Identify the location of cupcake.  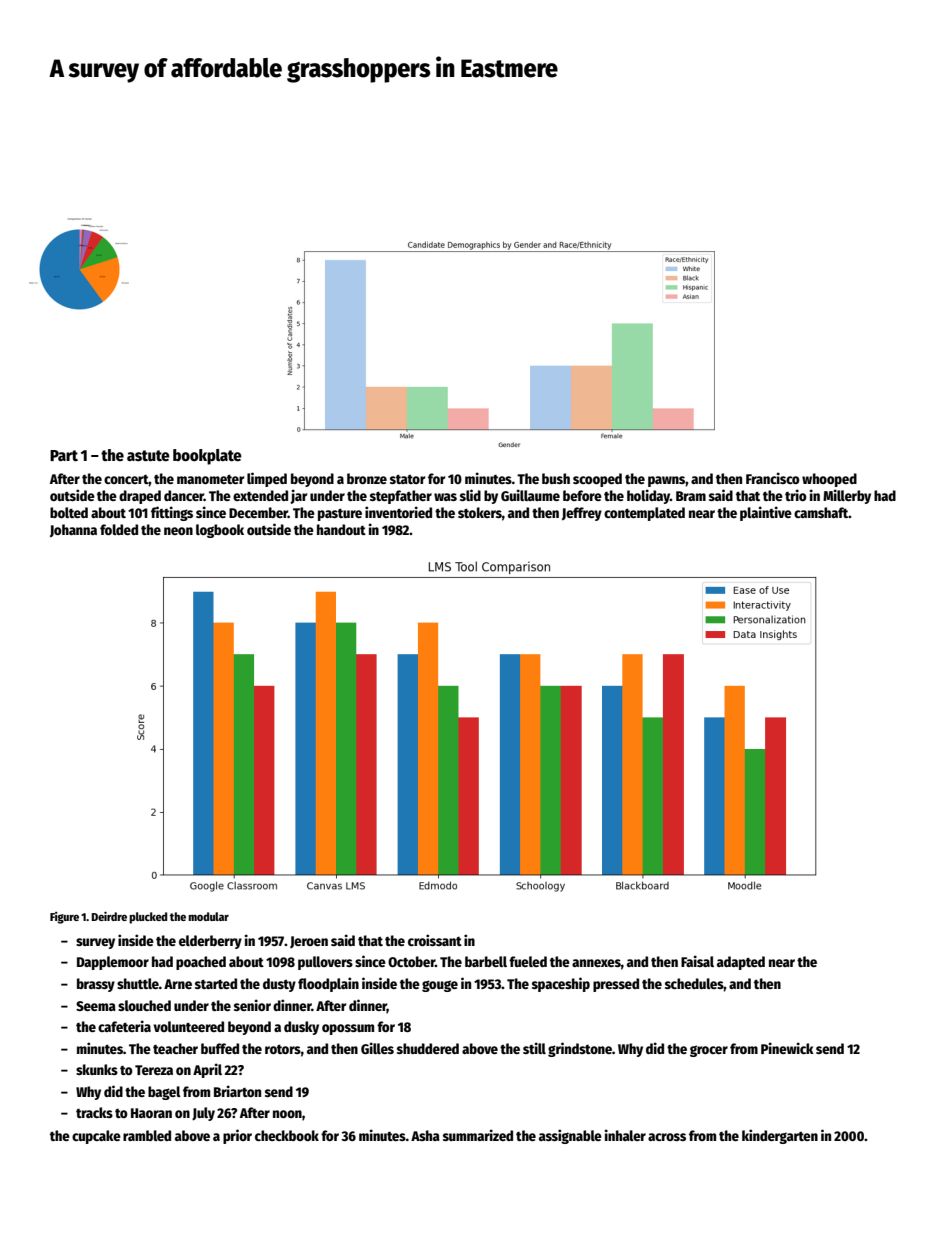
(96, 1137).
